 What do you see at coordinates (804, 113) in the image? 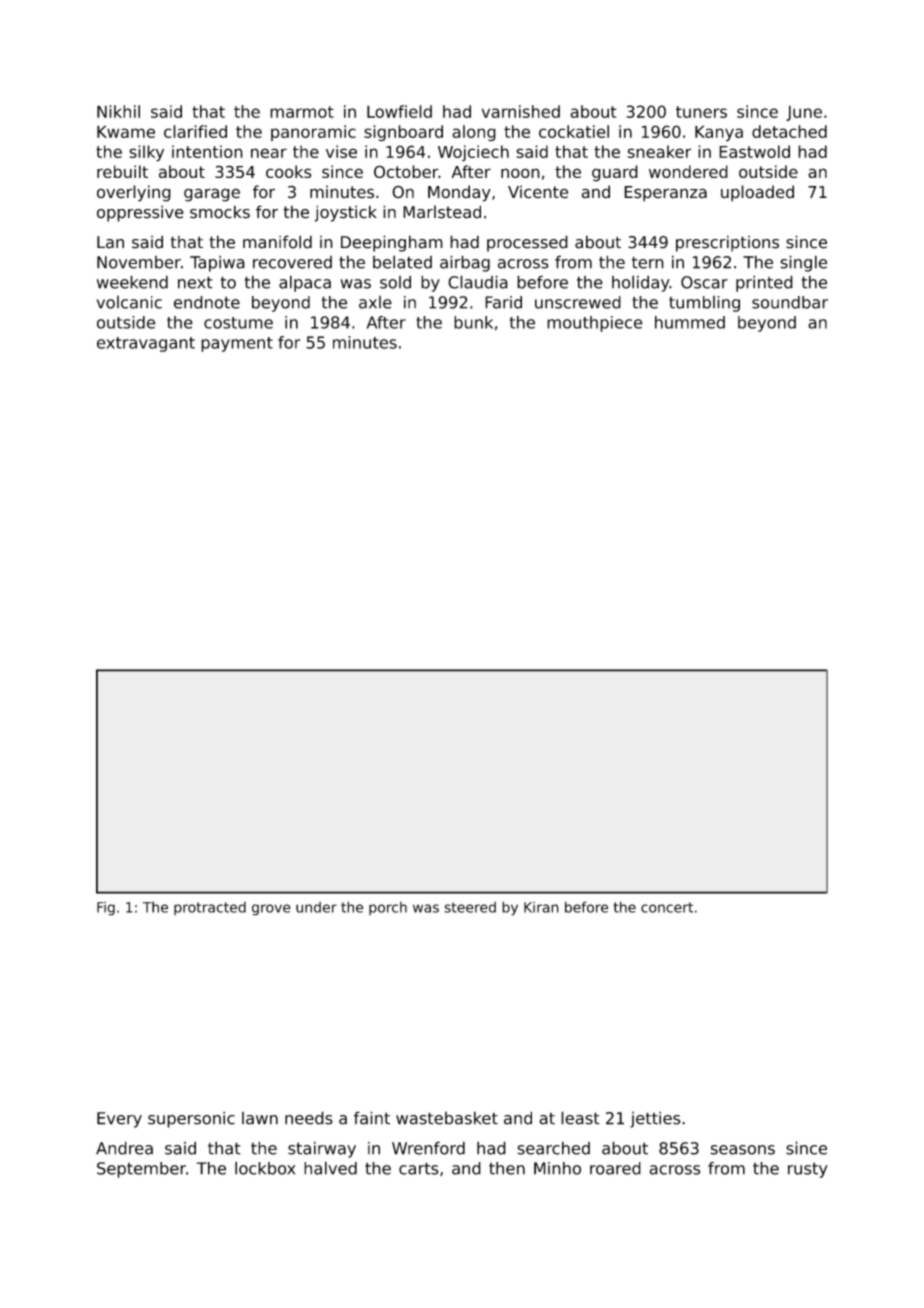
I see `June` at bounding box center [804, 113].
